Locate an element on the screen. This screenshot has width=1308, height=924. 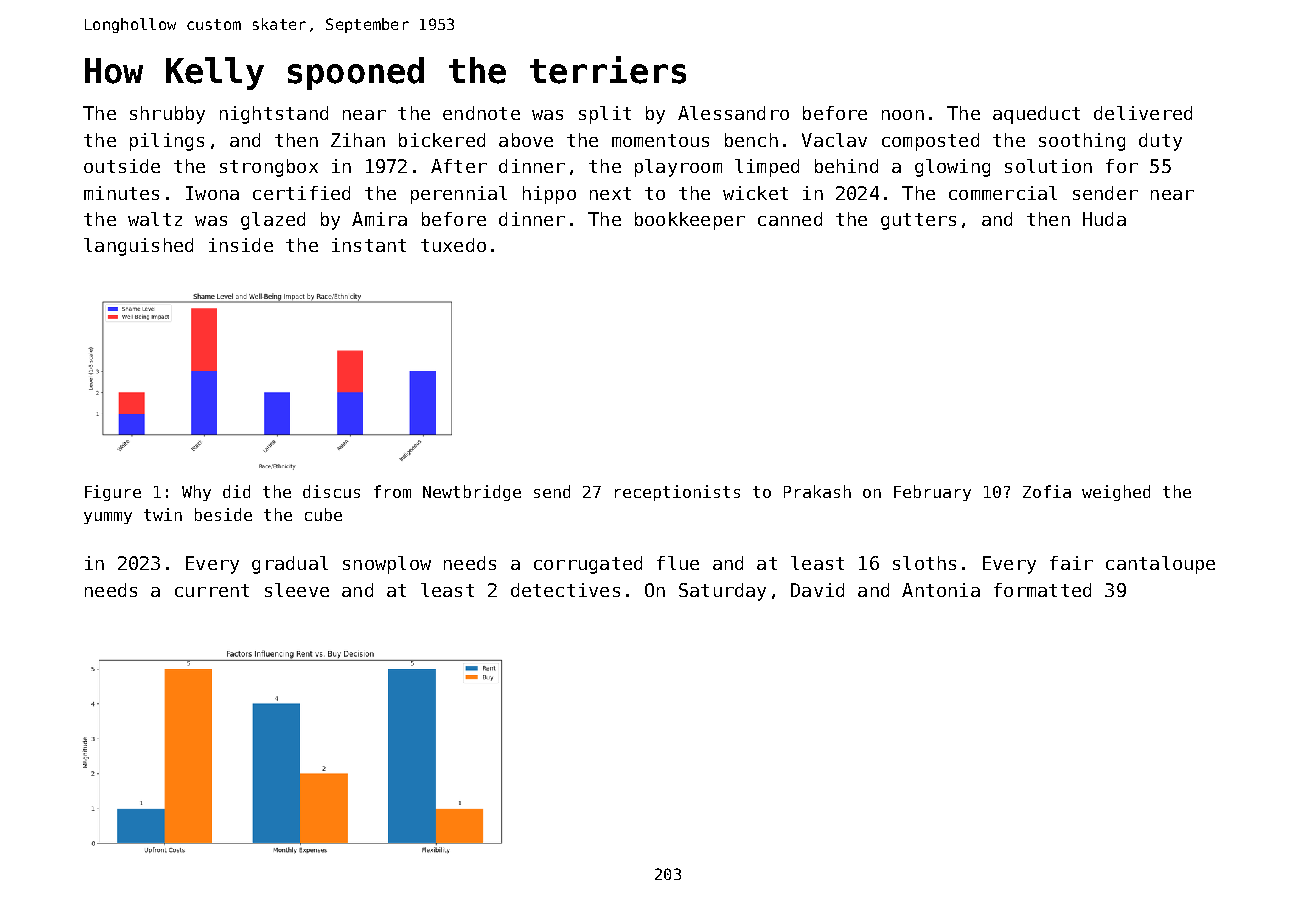
from is located at coordinates (392, 491).
